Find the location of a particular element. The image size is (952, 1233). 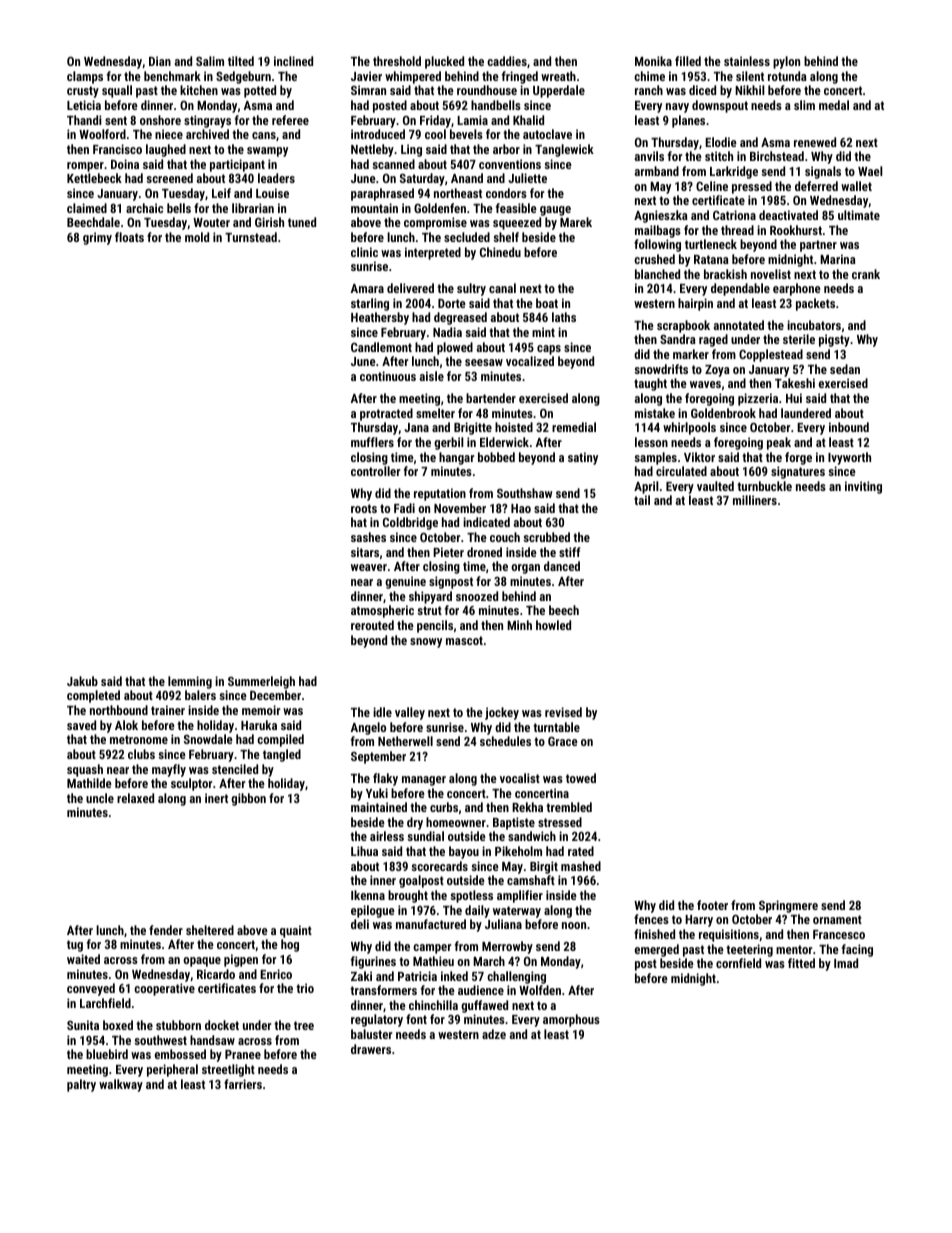

Leif is located at coordinates (221, 193).
